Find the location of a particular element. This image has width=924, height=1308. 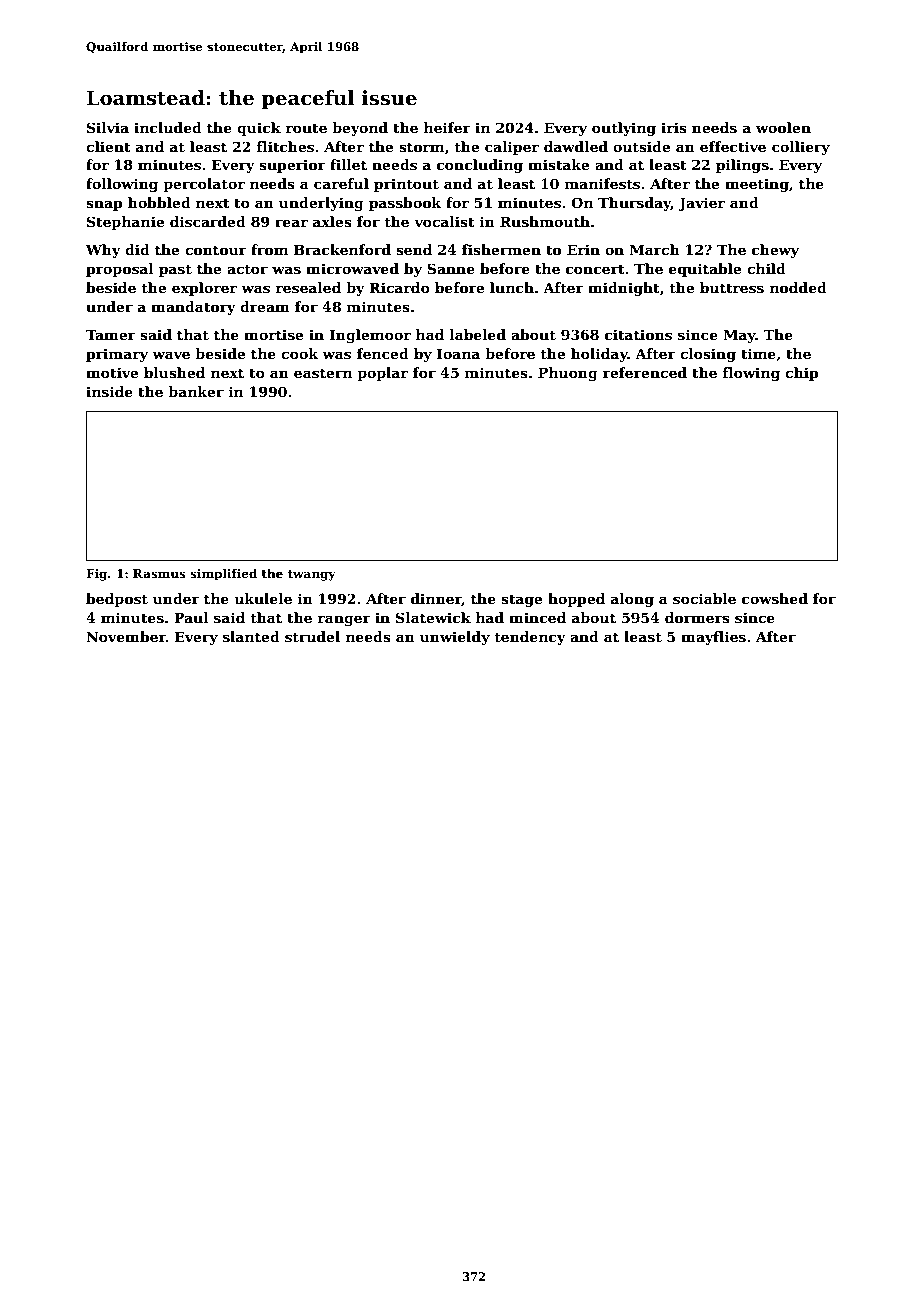

Rushmouth is located at coordinates (545, 221).
